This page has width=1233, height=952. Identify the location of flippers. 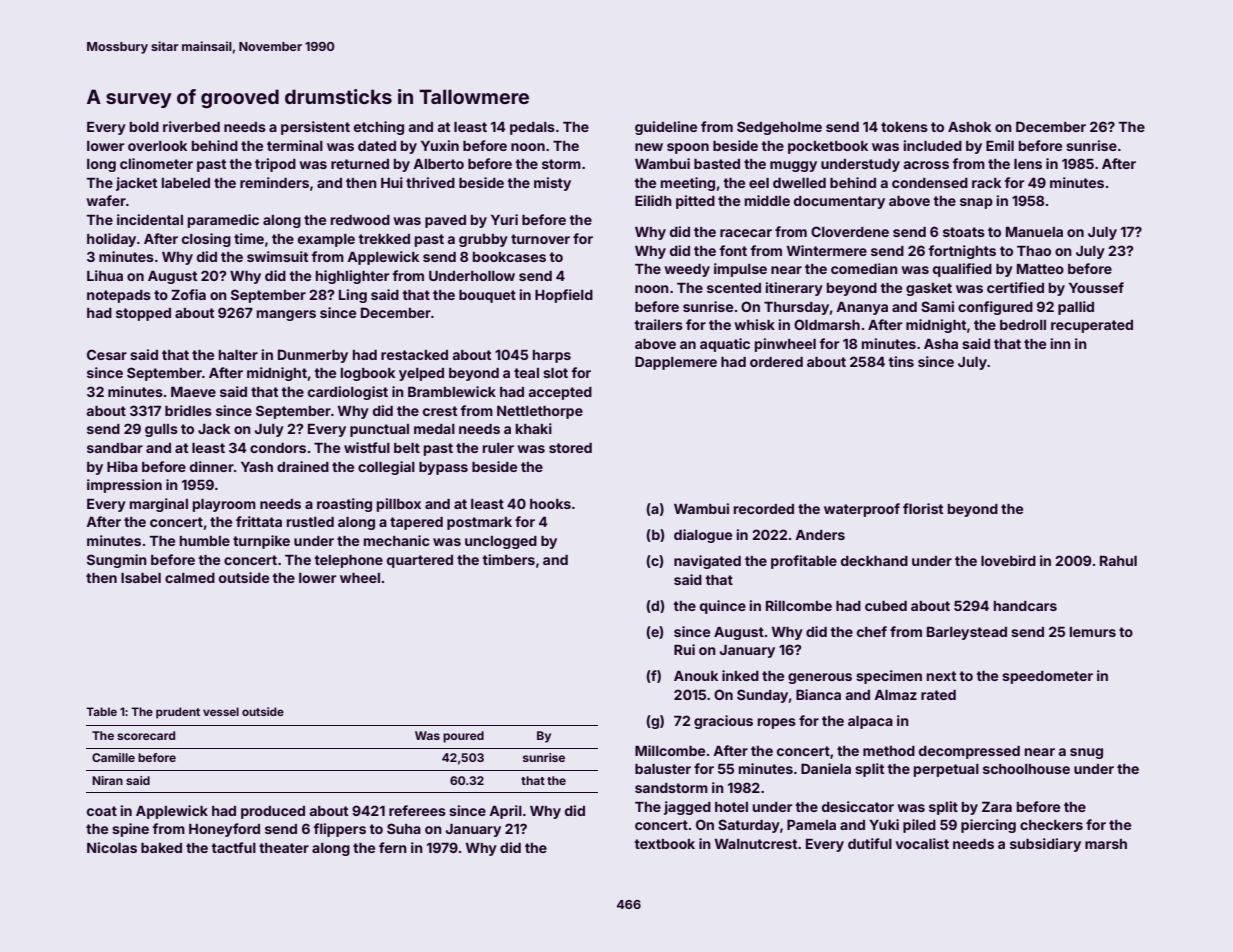
(339, 830).
